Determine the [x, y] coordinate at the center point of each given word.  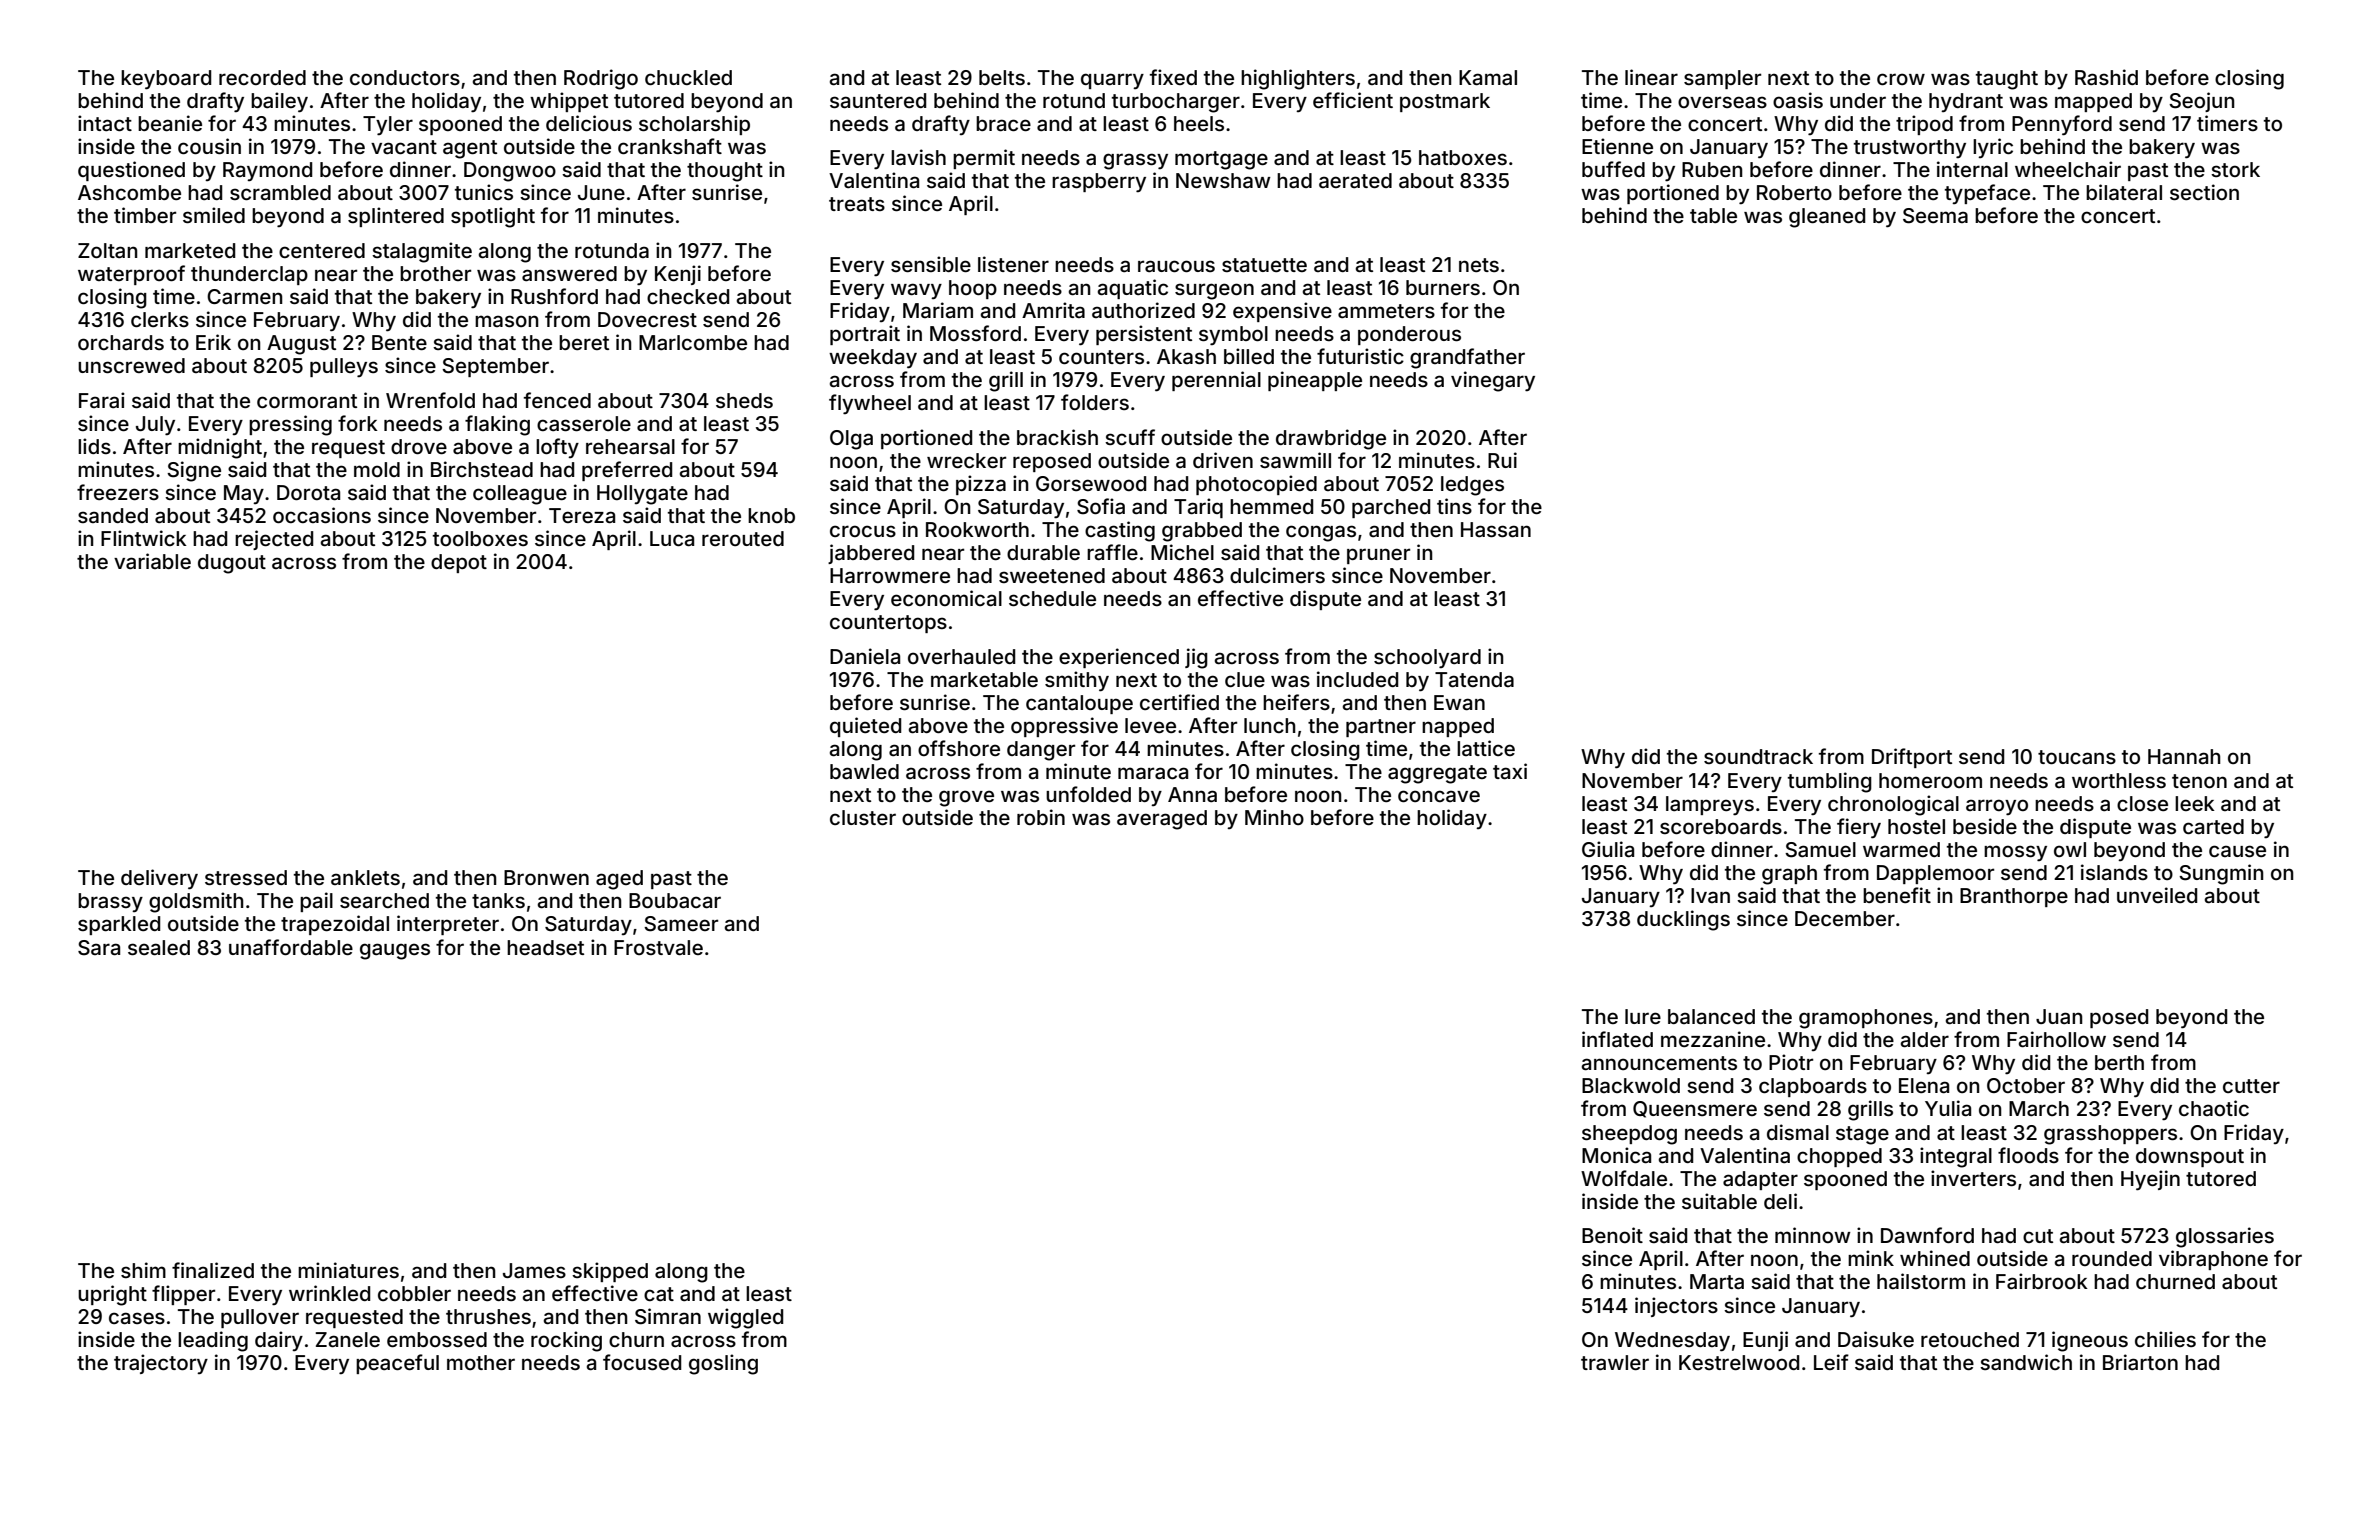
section [2204, 192]
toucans [2077, 757]
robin [1041, 817]
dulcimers [1277, 575]
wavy [916, 291]
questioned [131, 171]
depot [459, 563]
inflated [1617, 1039]
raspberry [1099, 182]
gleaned [1827, 218]
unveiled [2157, 895]
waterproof [131, 275]
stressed [246, 877]
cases [137, 1318]
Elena [1924, 1085]
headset [545, 947]
